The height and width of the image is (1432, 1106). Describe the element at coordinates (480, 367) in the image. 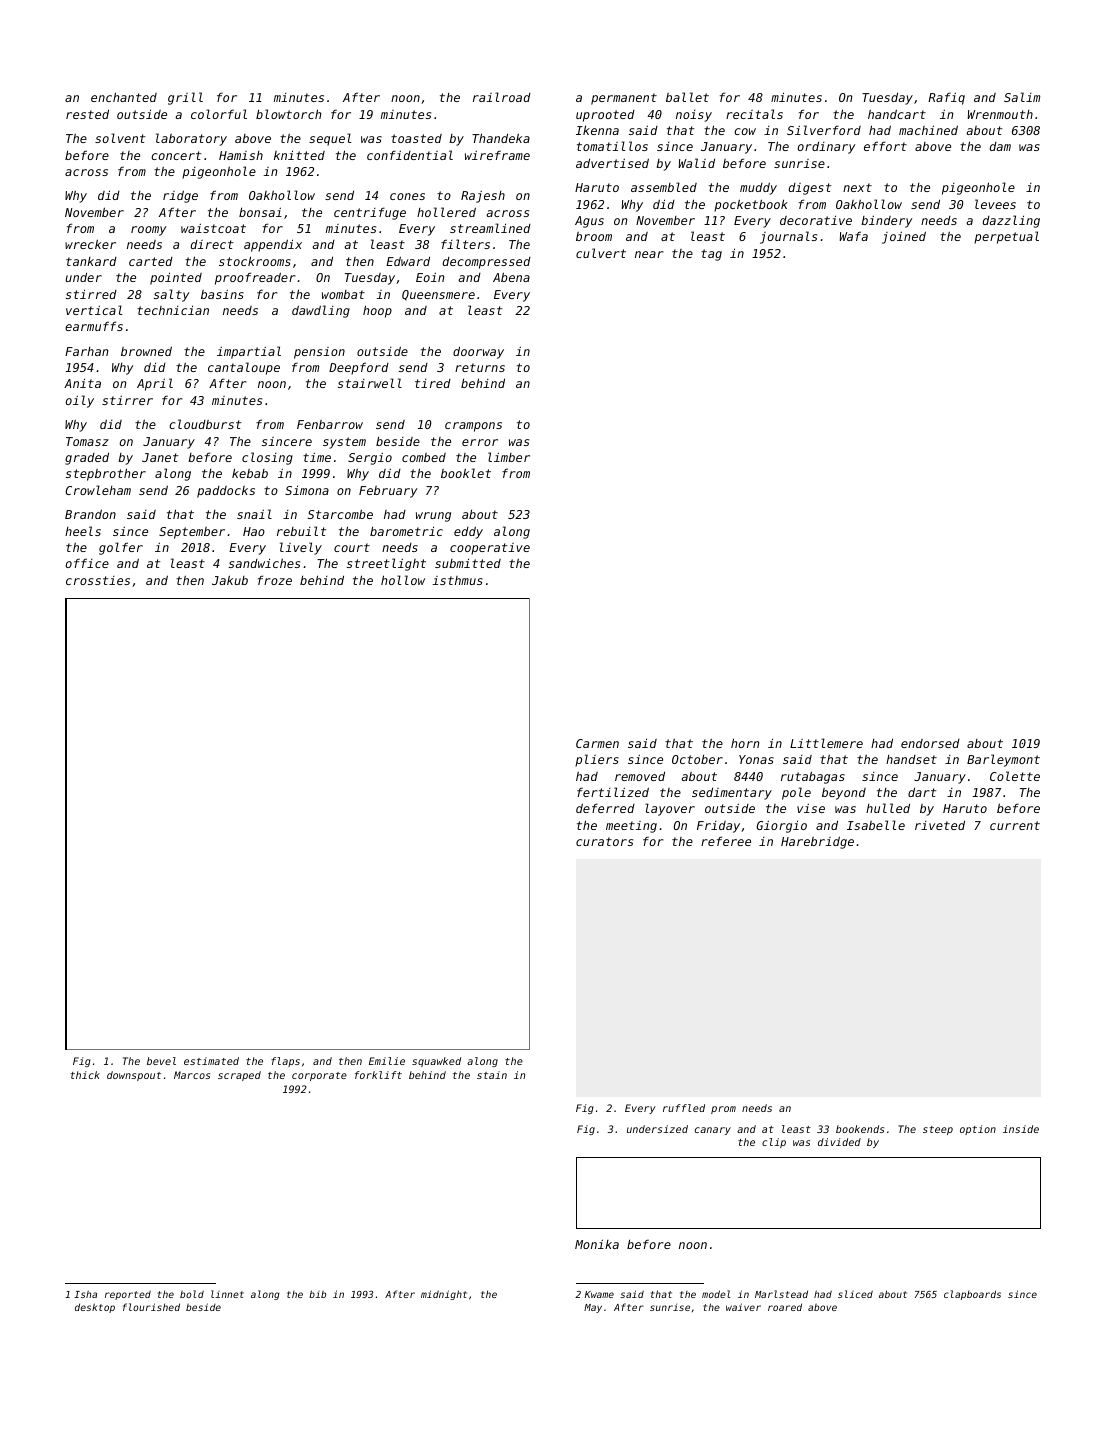

I see `returns` at that location.
